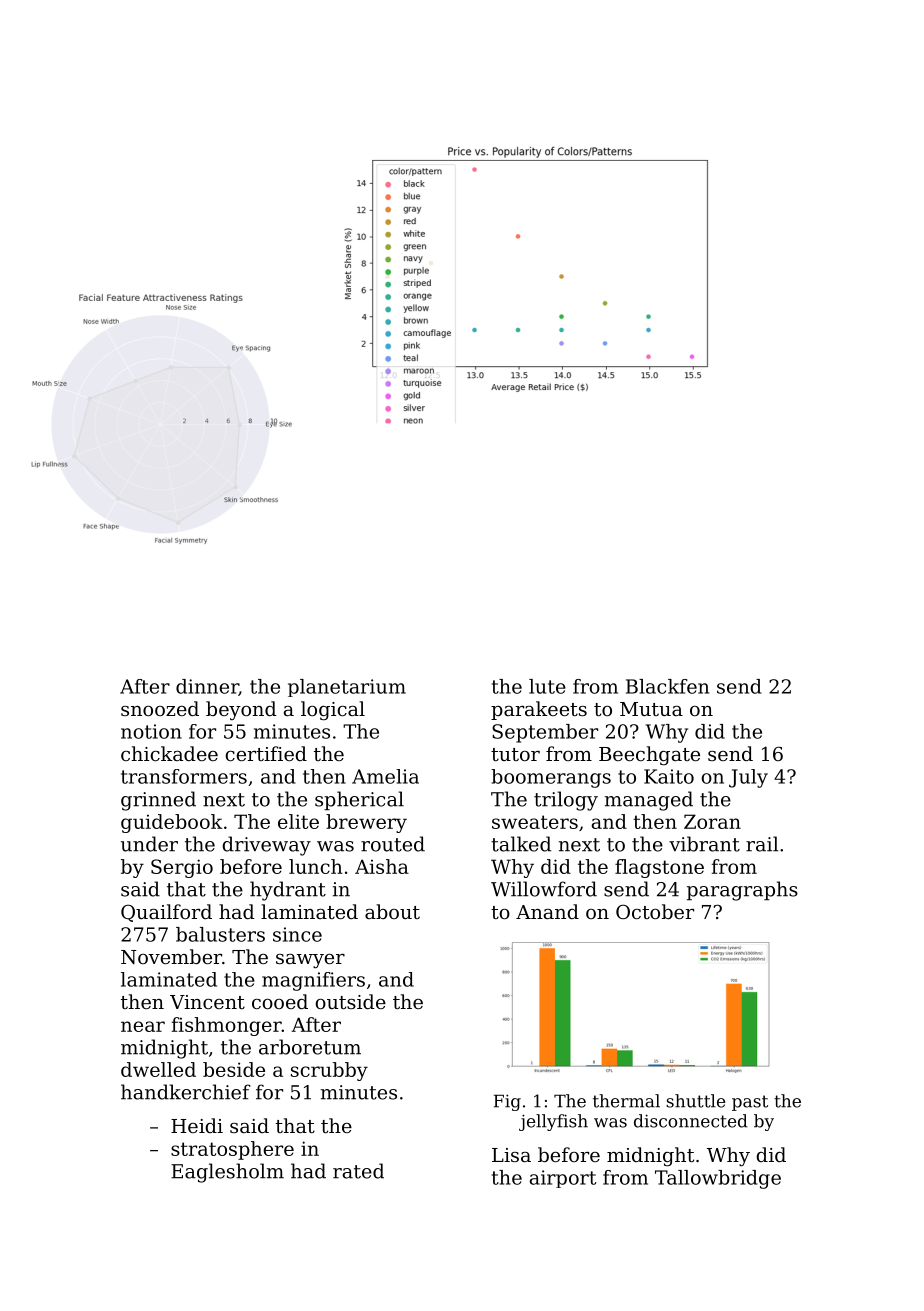 The width and height of the screenshot is (924, 1311). What do you see at coordinates (695, 1101) in the screenshot?
I see `shuttle` at bounding box center [695, 1101].
